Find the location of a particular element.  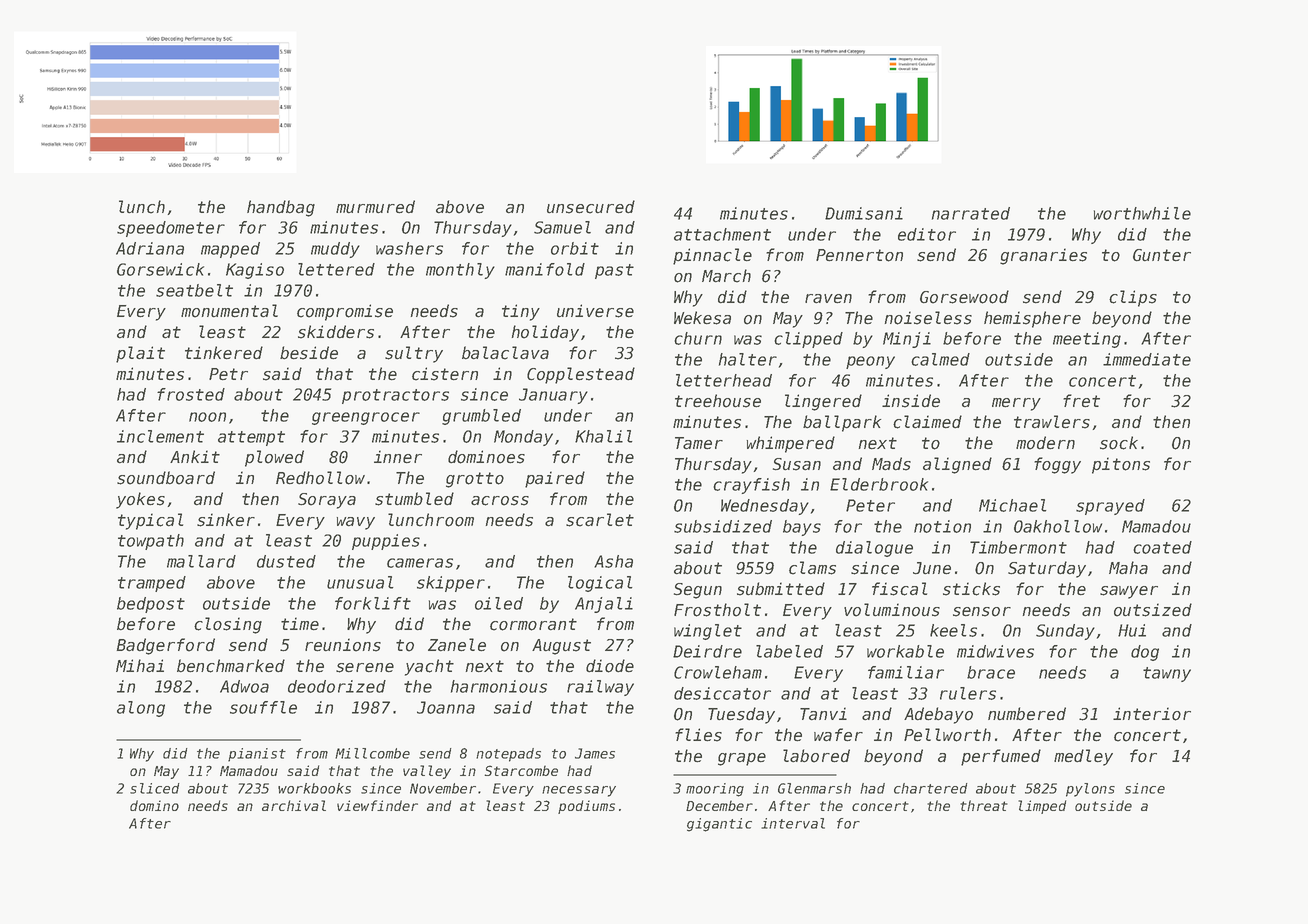

sinker is located at coordinates (226, 520).
